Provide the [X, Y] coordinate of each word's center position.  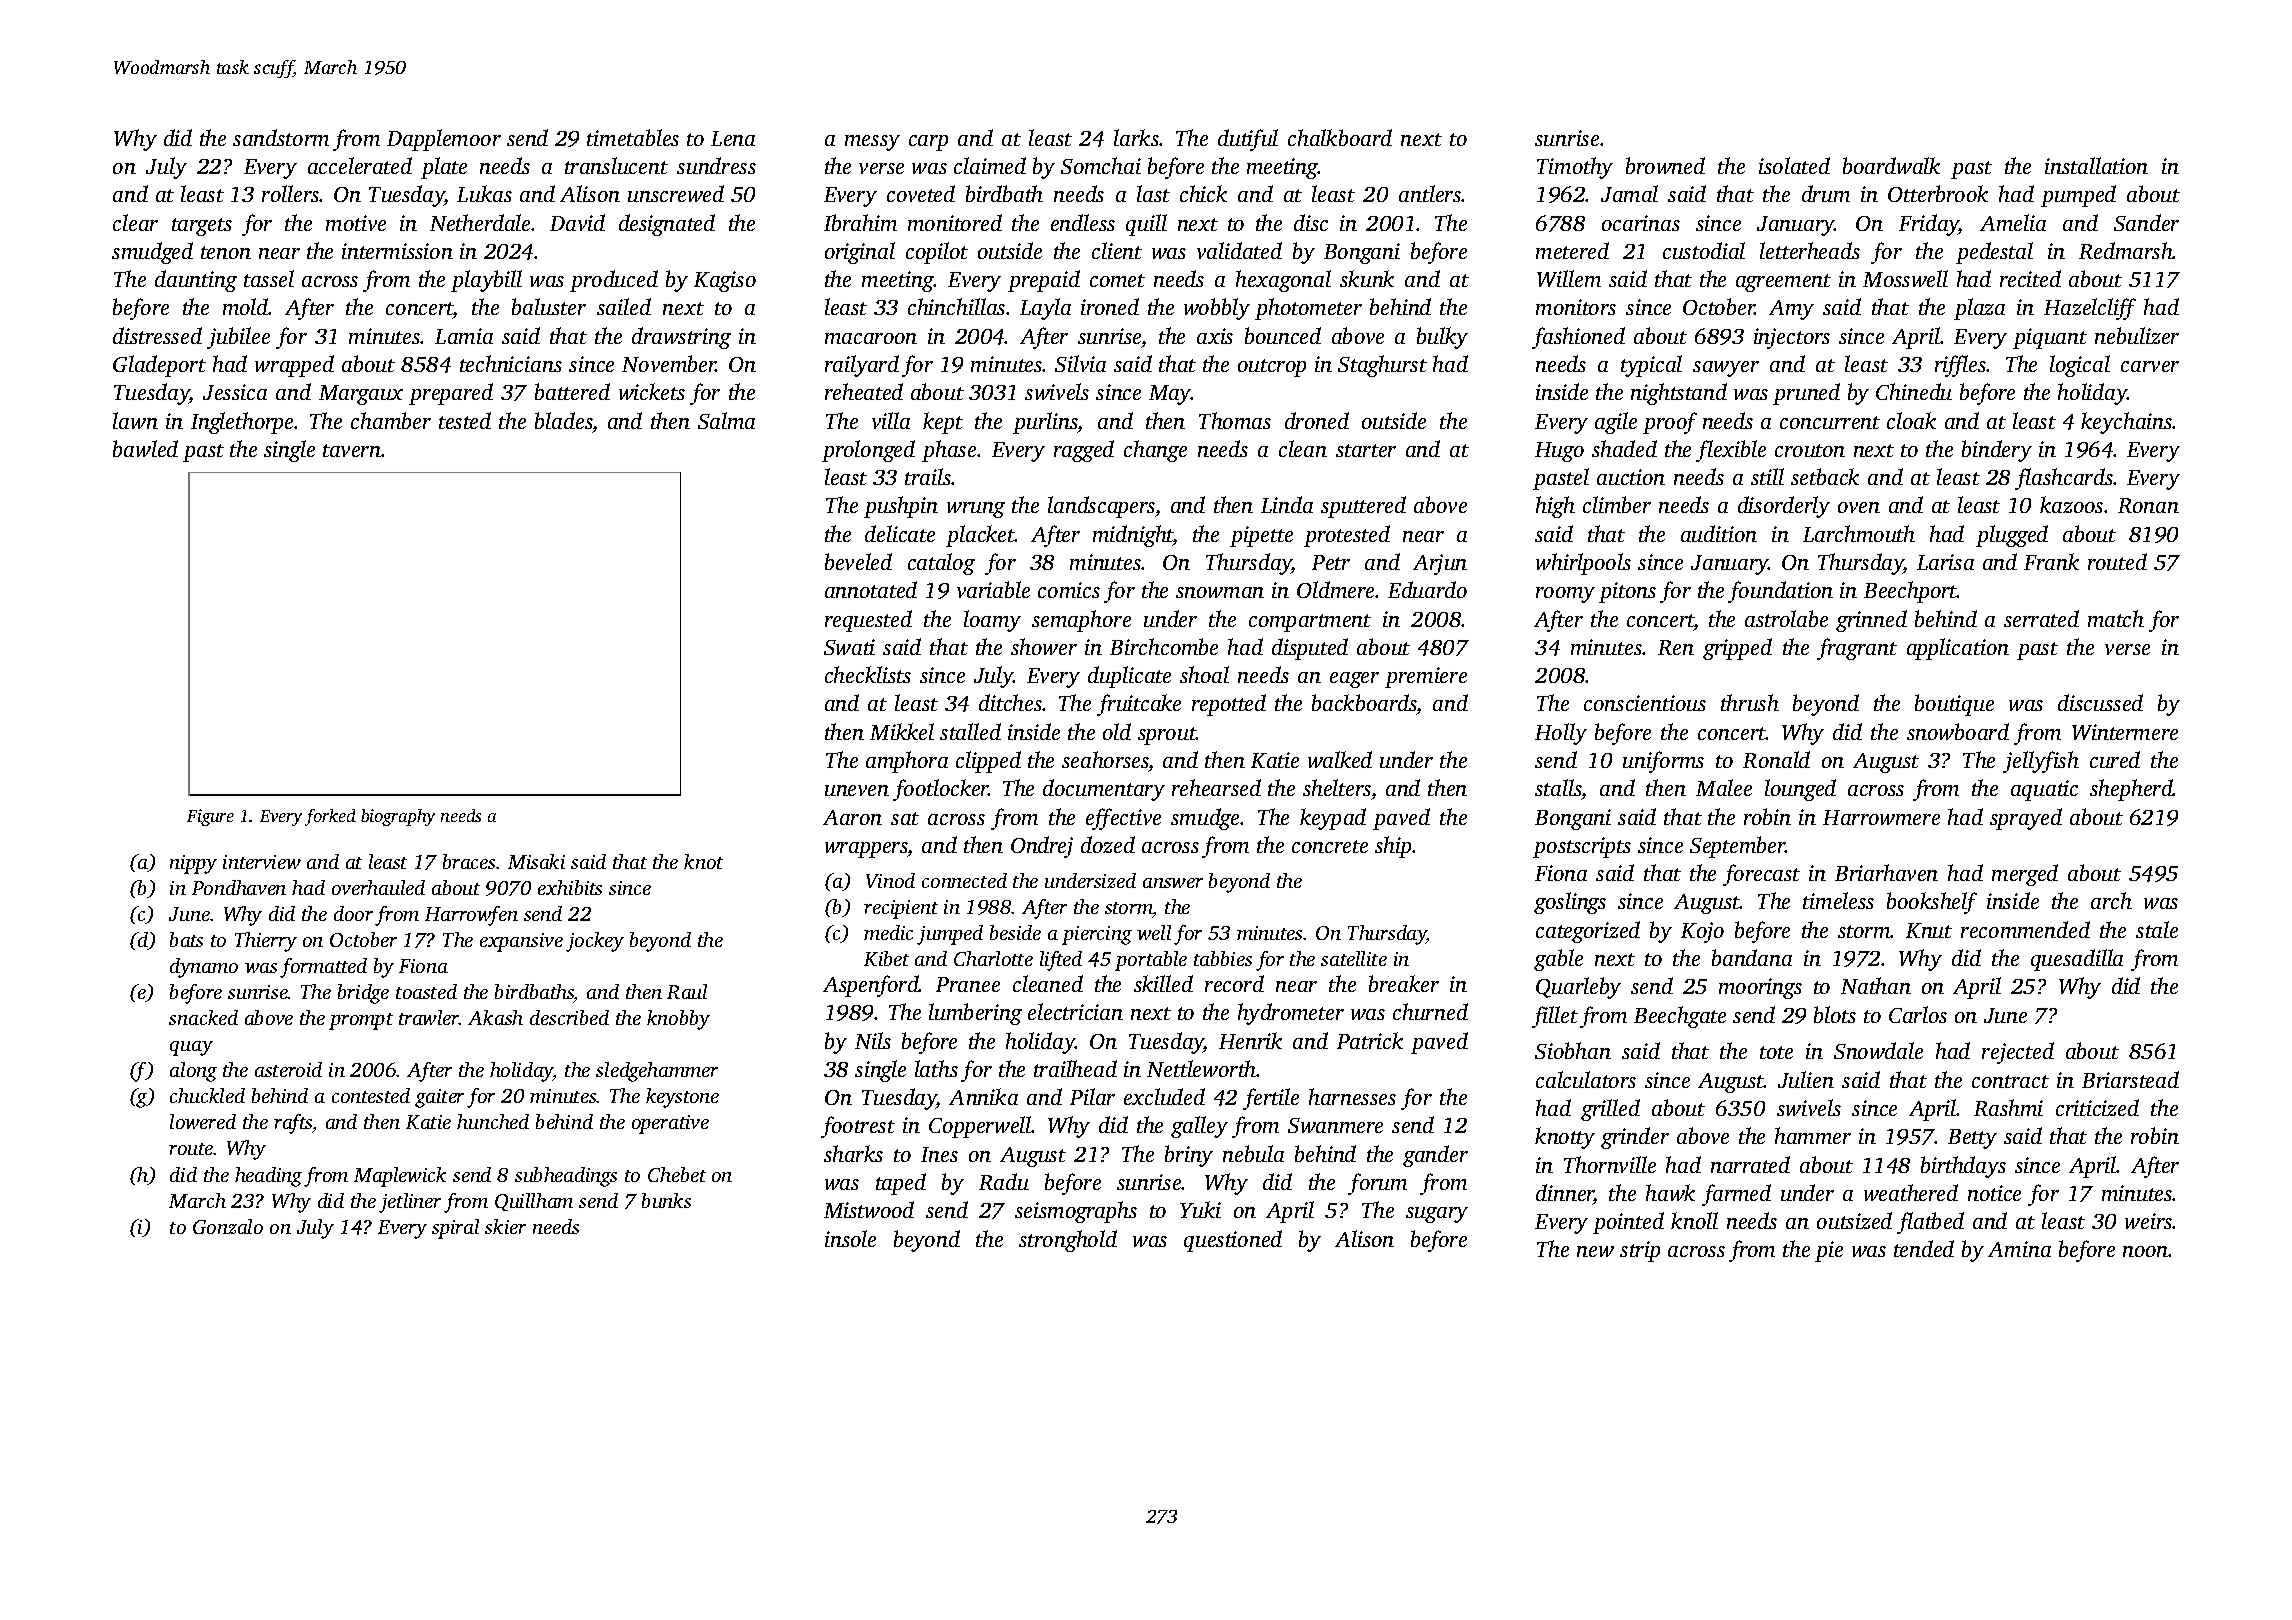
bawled [145, 448]
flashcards [2064, 479]
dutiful [1248, 140]
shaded [1624, 448]
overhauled [378, 887]
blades [564, 420]
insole [850, 1238]
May [1170, 395]
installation [2096, 165]
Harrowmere [1881, 817]
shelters [1337, 787]
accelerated [360, 165]
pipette [1261, 536]
